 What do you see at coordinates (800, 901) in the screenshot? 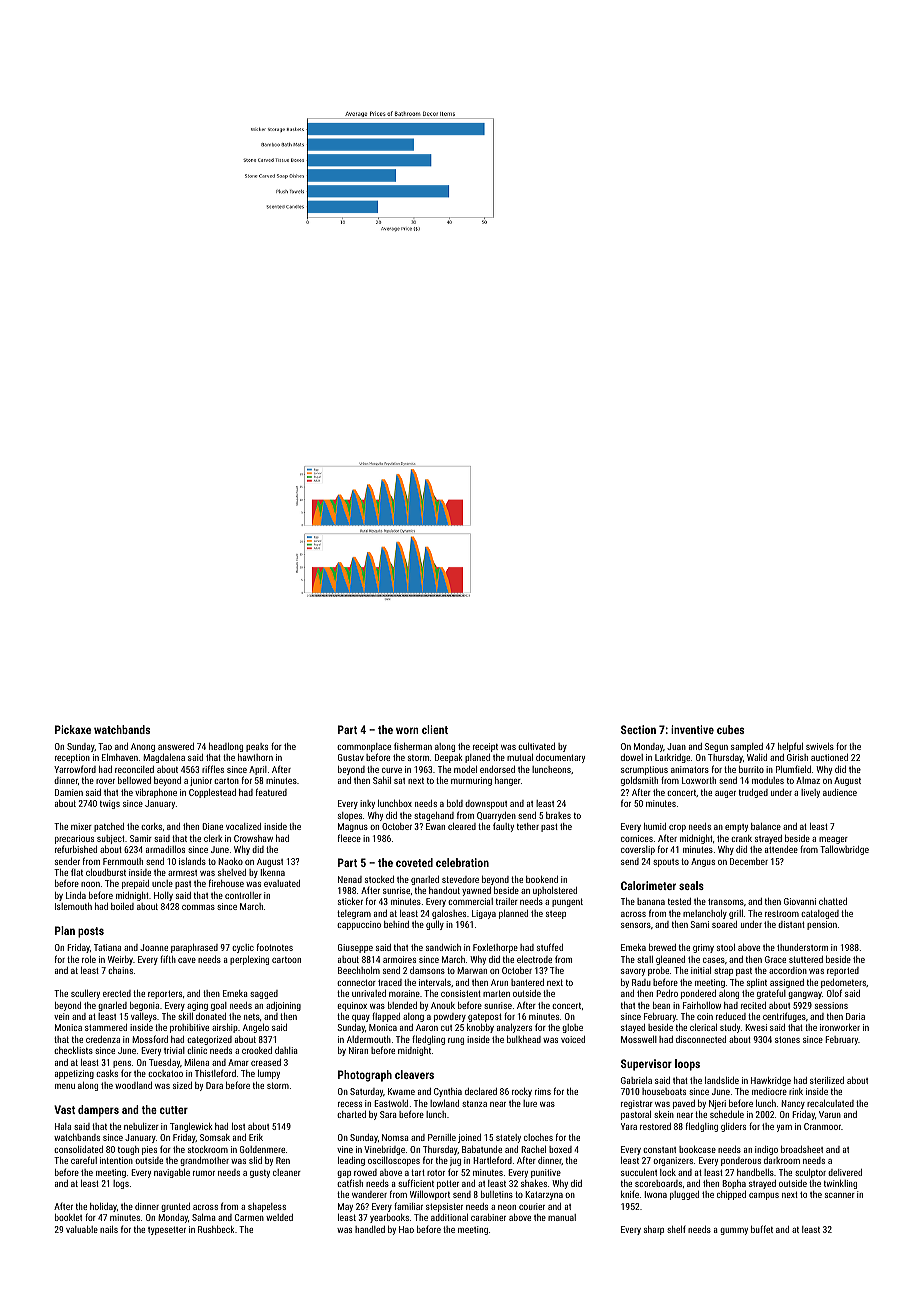
I see `Giovanni` at bounding box center [800, 901].
